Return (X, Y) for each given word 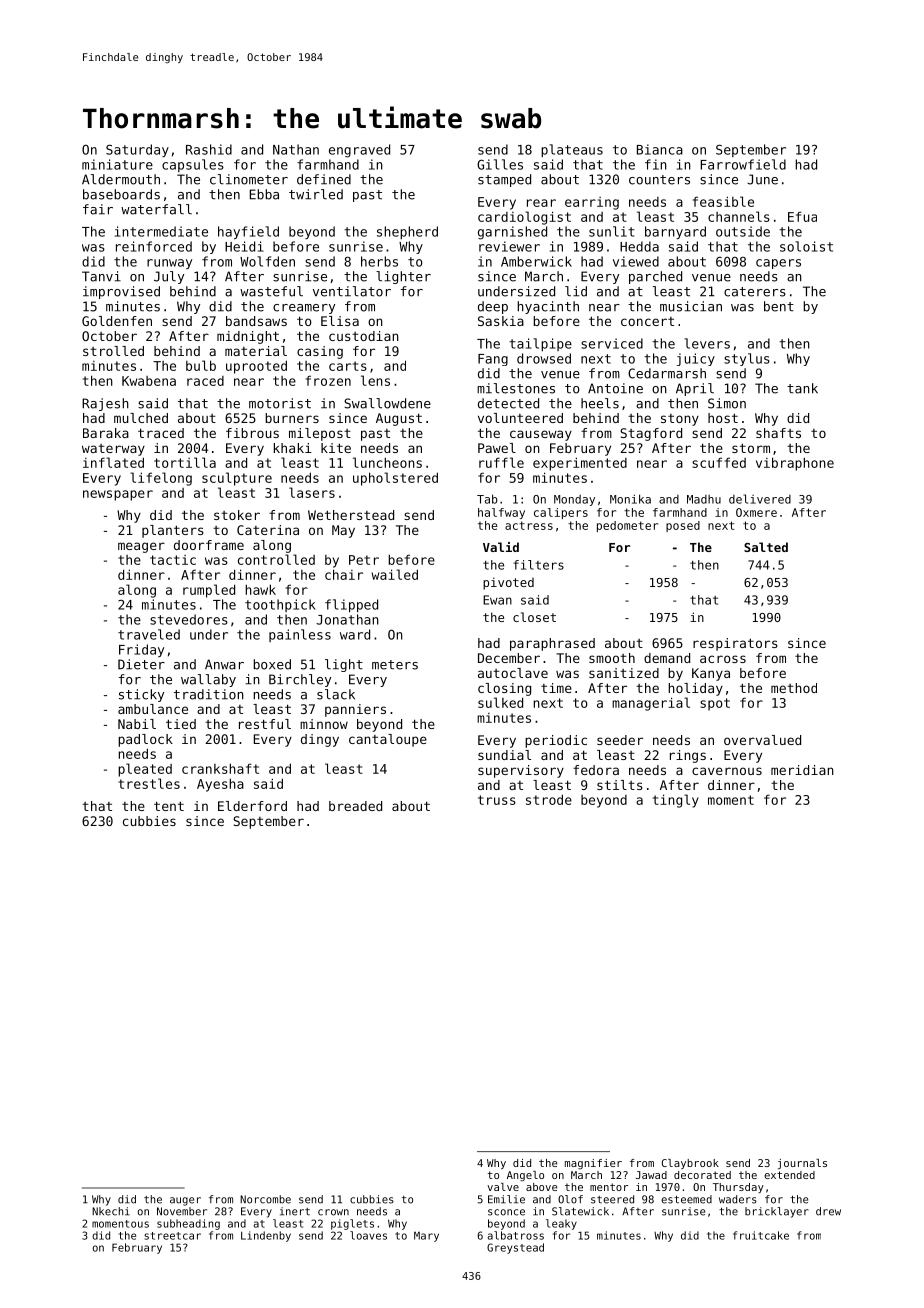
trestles (149, 783)
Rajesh (105, 404)
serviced (612, 343)
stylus (747, 359)
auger (185, 1201)
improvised (121, 292)
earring (592, 203)
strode (549, 799)
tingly (676, 801)
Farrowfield (743, 164)
